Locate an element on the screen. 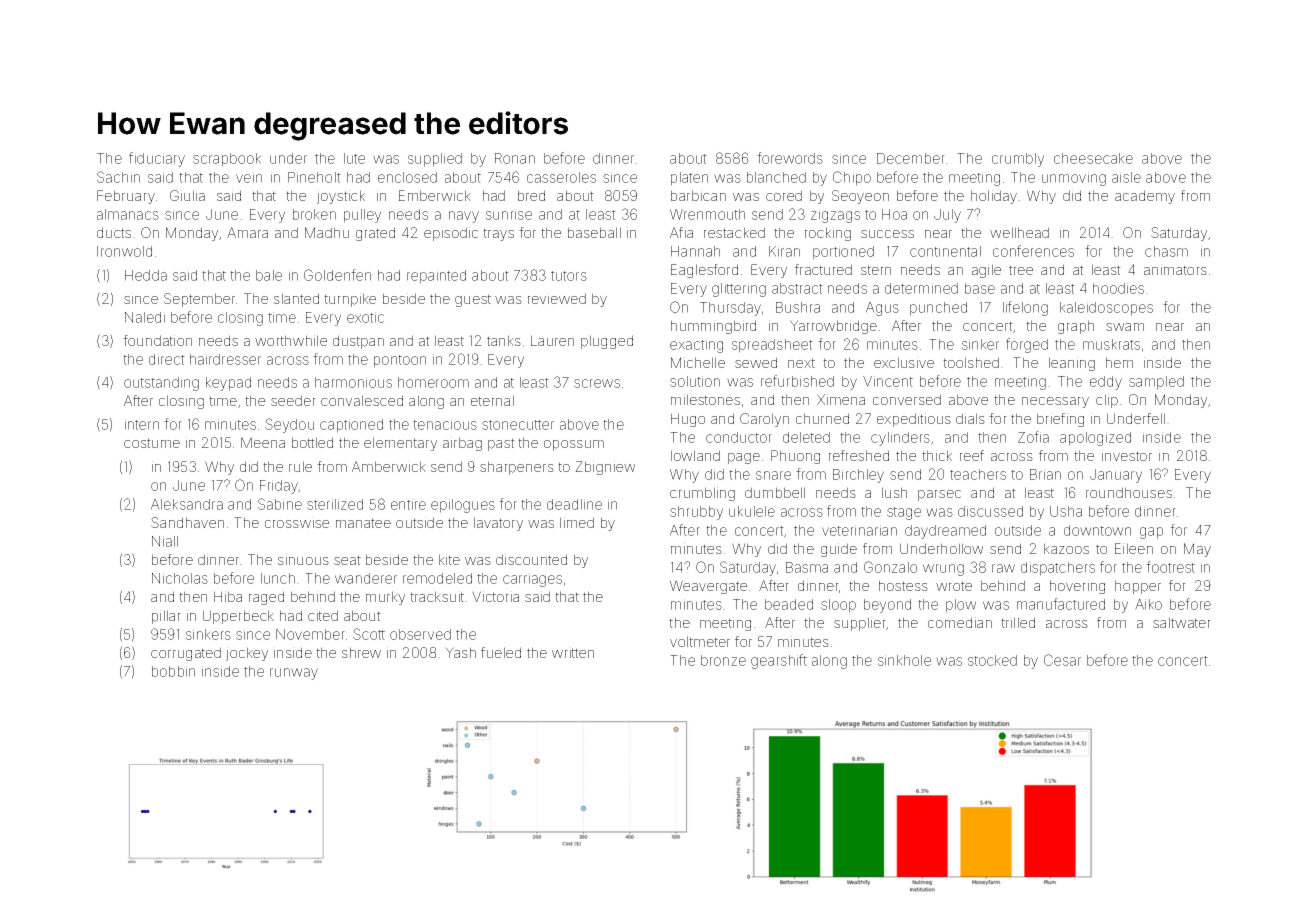 Image resolution: width=1308 pixels, height=924 pixels. Sachin is located at coordinates (118, 177).
